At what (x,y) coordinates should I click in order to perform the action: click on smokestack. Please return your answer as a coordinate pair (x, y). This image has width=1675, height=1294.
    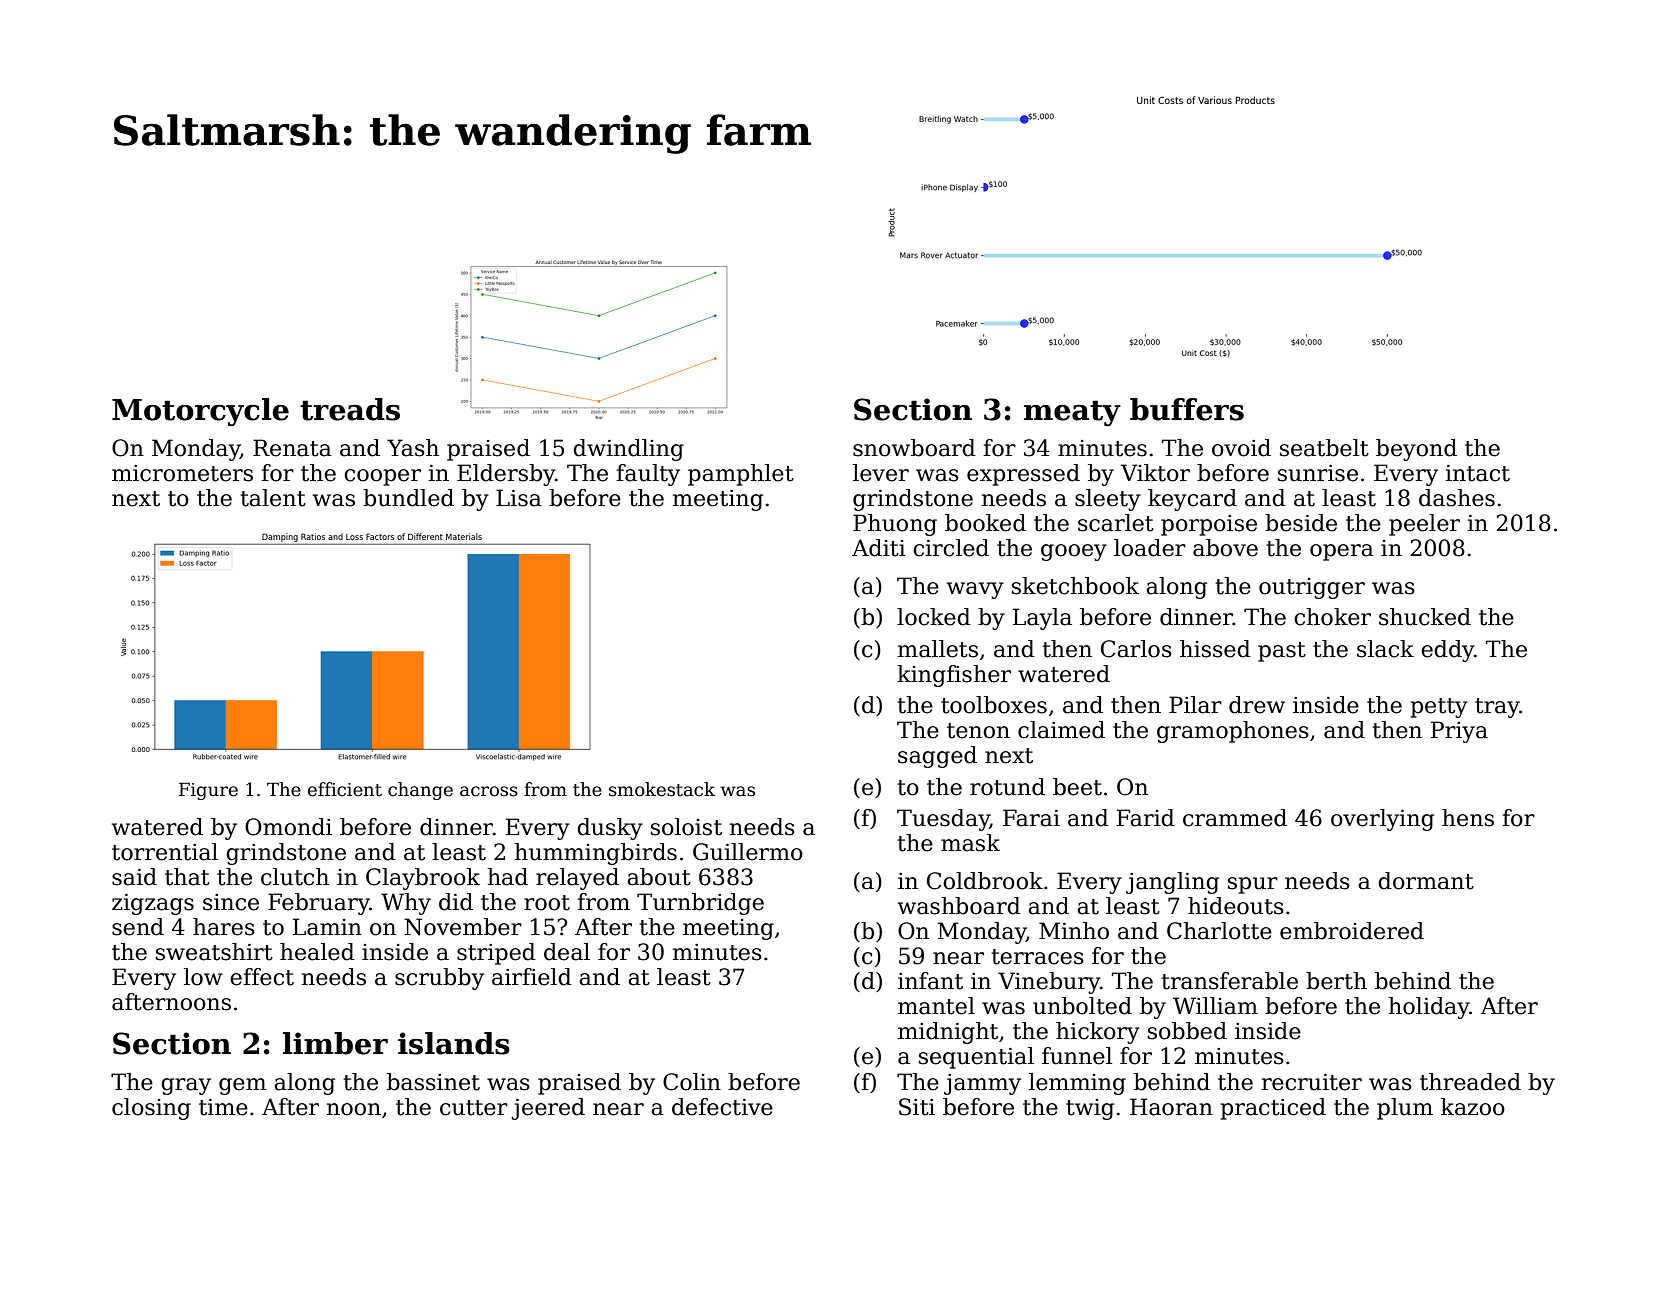
    Looking at the image, I should click on (662, 789).
